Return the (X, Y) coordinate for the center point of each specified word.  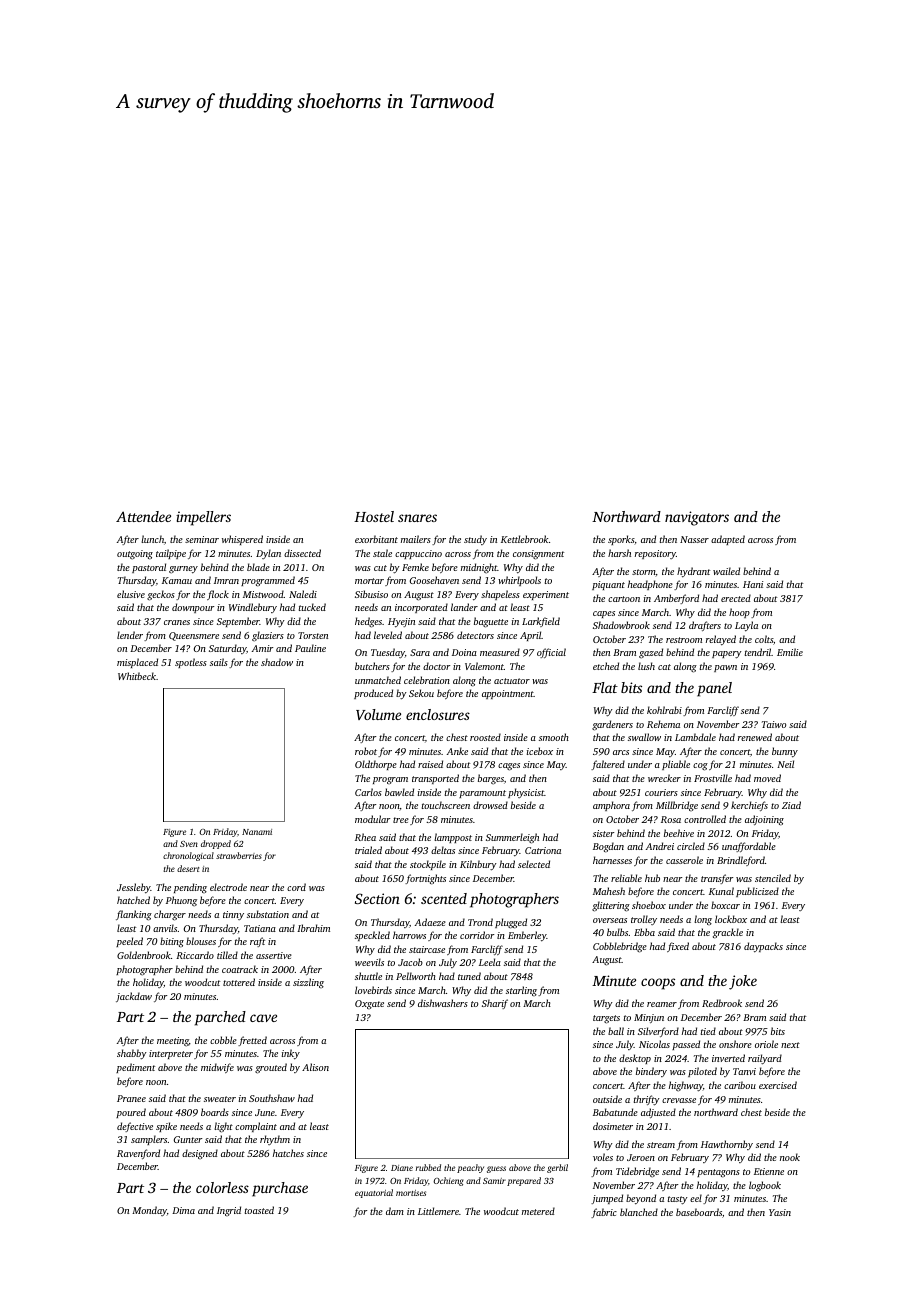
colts (764, 639)
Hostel (374, 516)
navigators (697, 518)
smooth (554, 737)
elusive (131, 594)
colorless (222, 1187)
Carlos (368, 792)
